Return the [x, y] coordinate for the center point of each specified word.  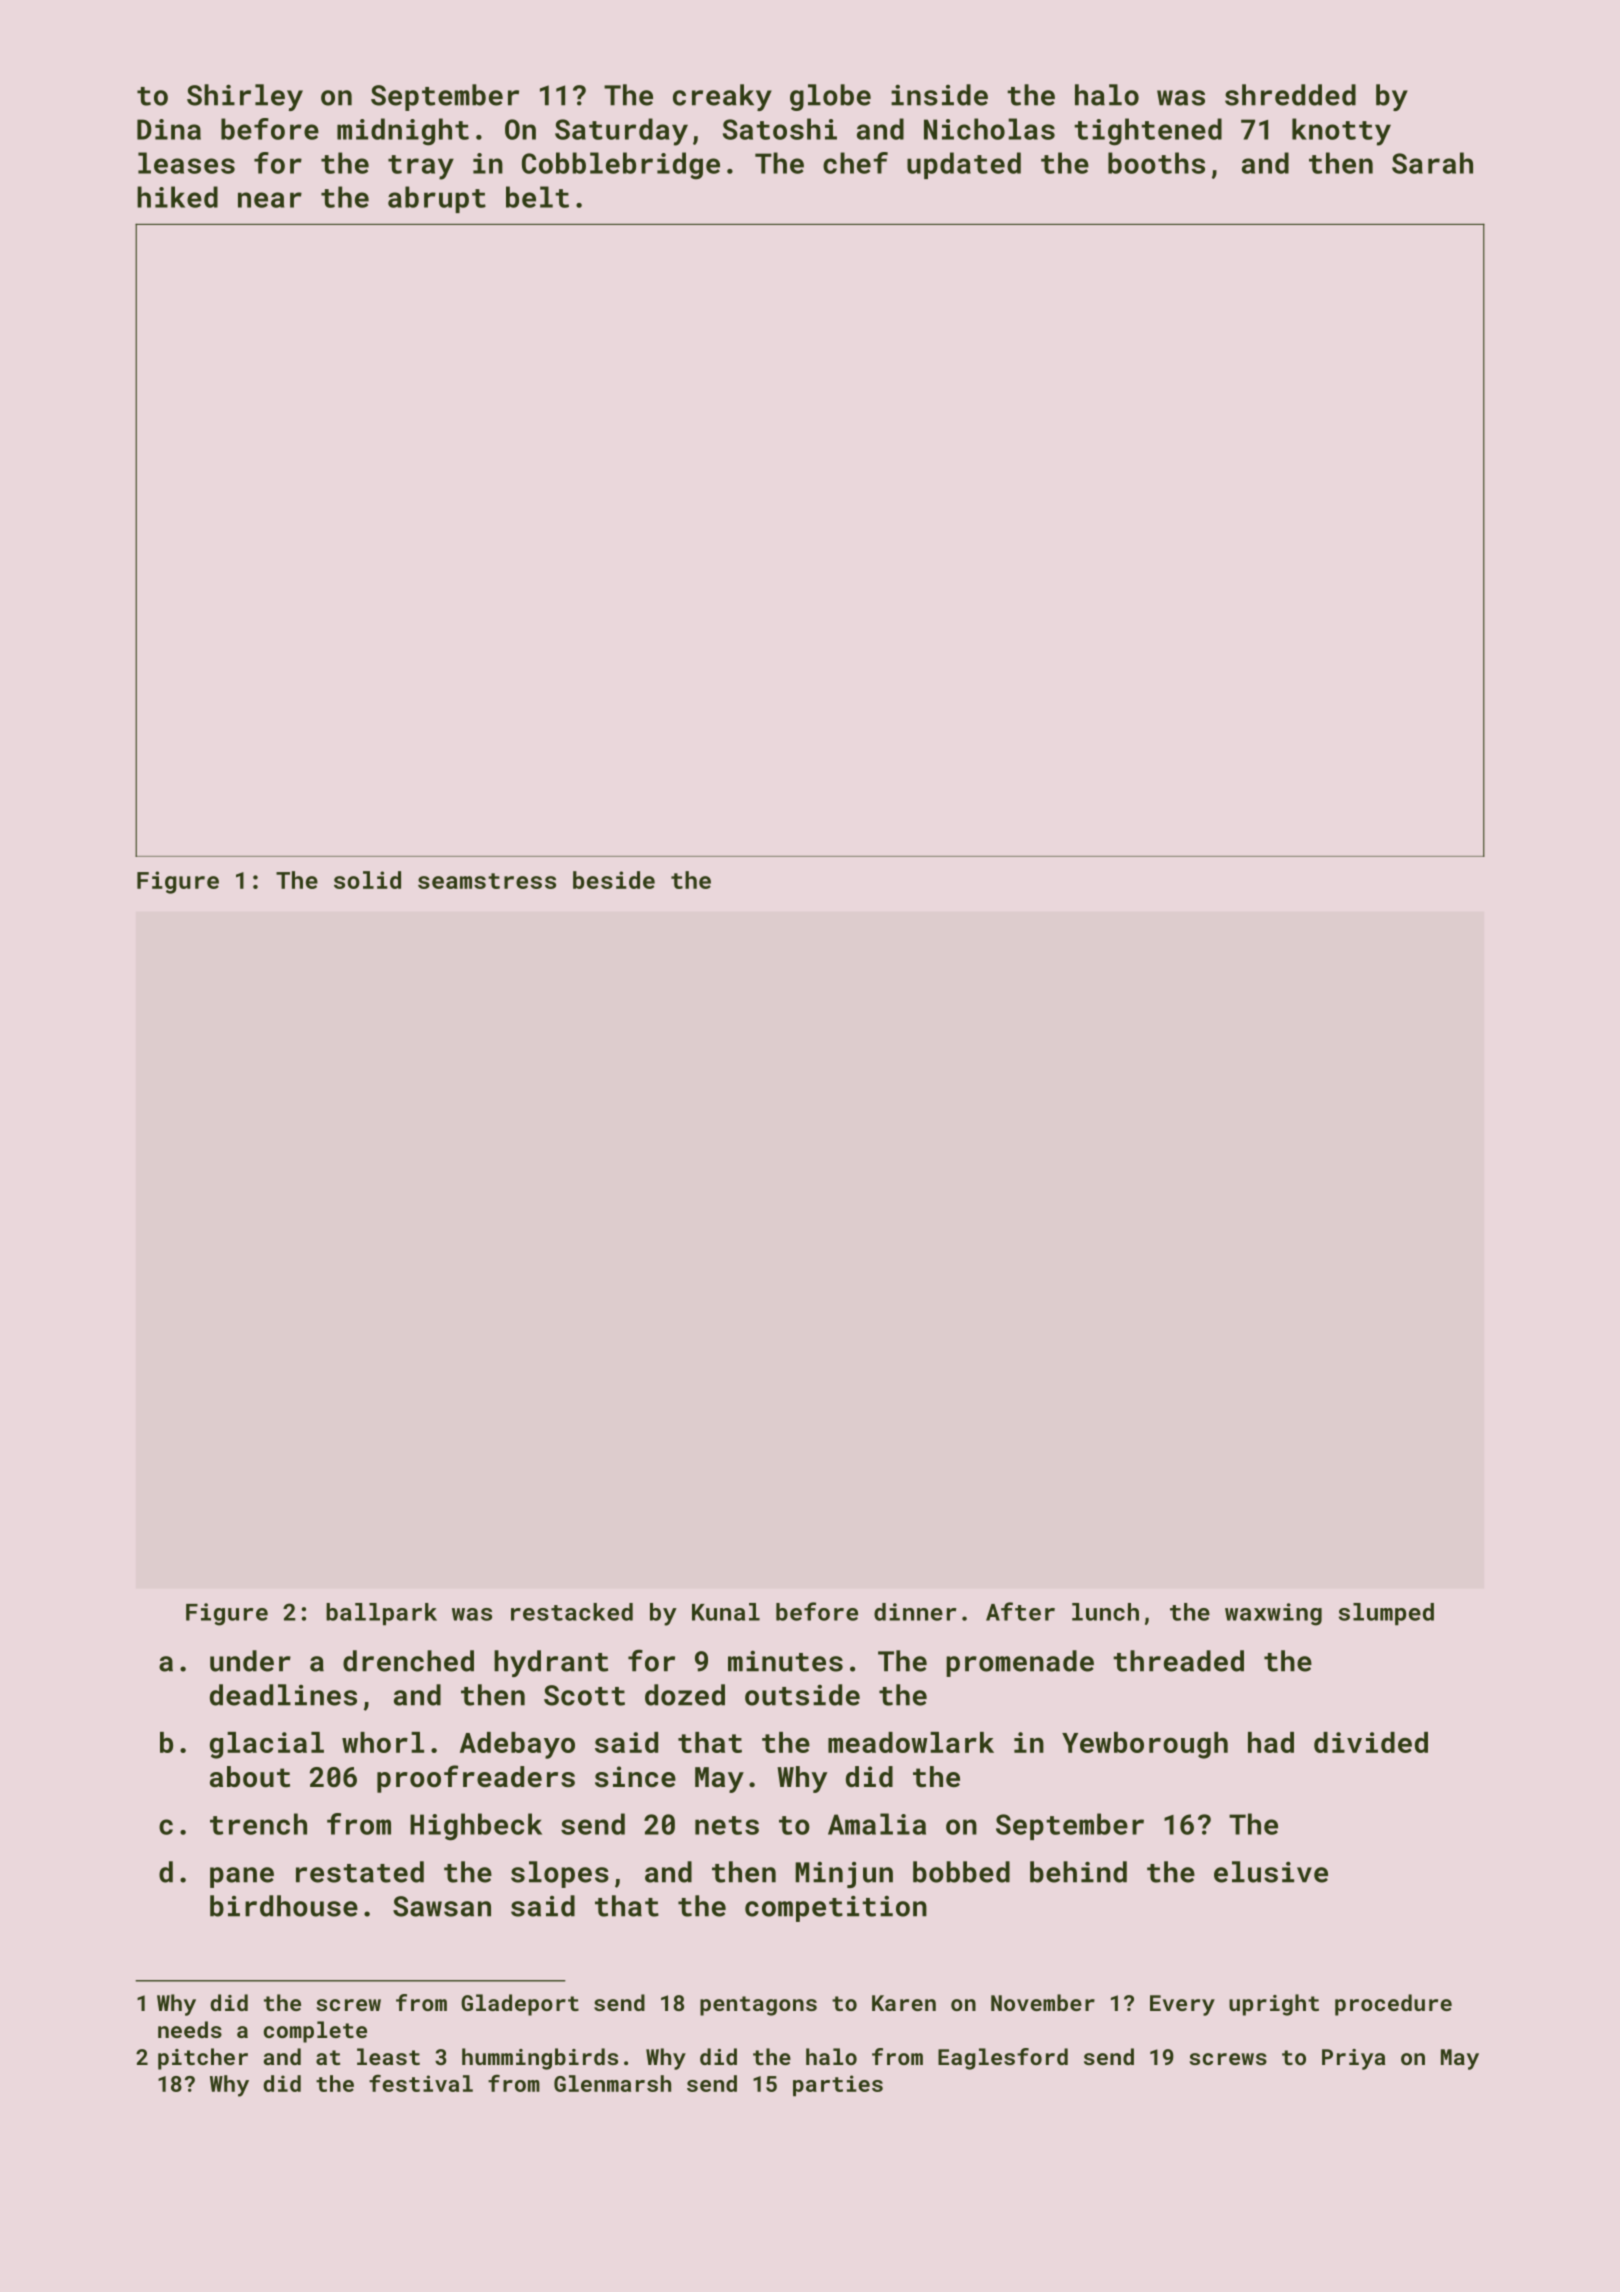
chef [855, 163]
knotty [1341, 132]
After [1020, 1611]
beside [614, 880]
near [270, 200]
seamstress [487, 881]
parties [838, 2085]
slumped [1386, 1614]
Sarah [1432, 163]
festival [421, 2083]
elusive [1271, 1872]
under [250, 1661]
